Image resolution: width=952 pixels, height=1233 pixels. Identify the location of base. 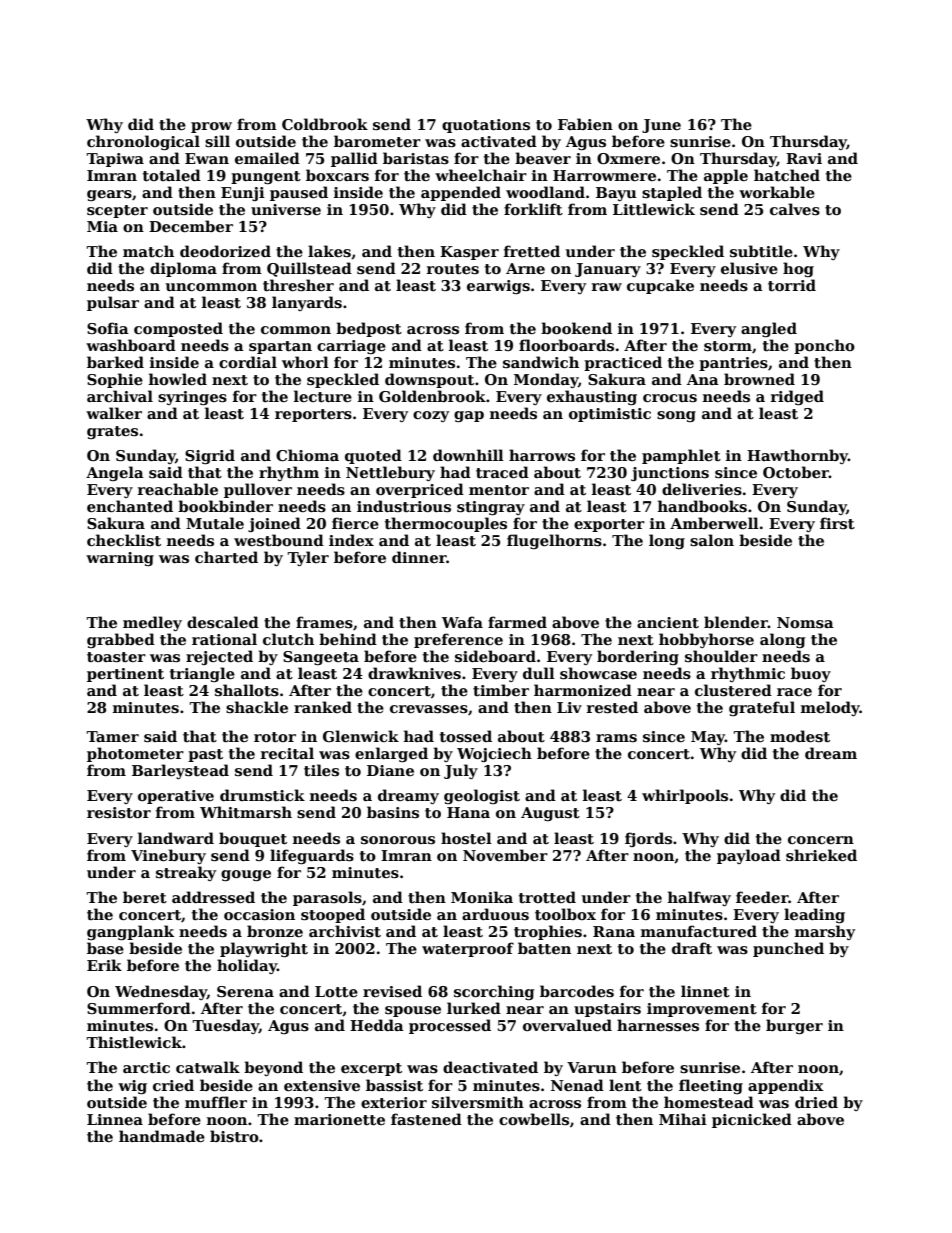
(105, 948).
